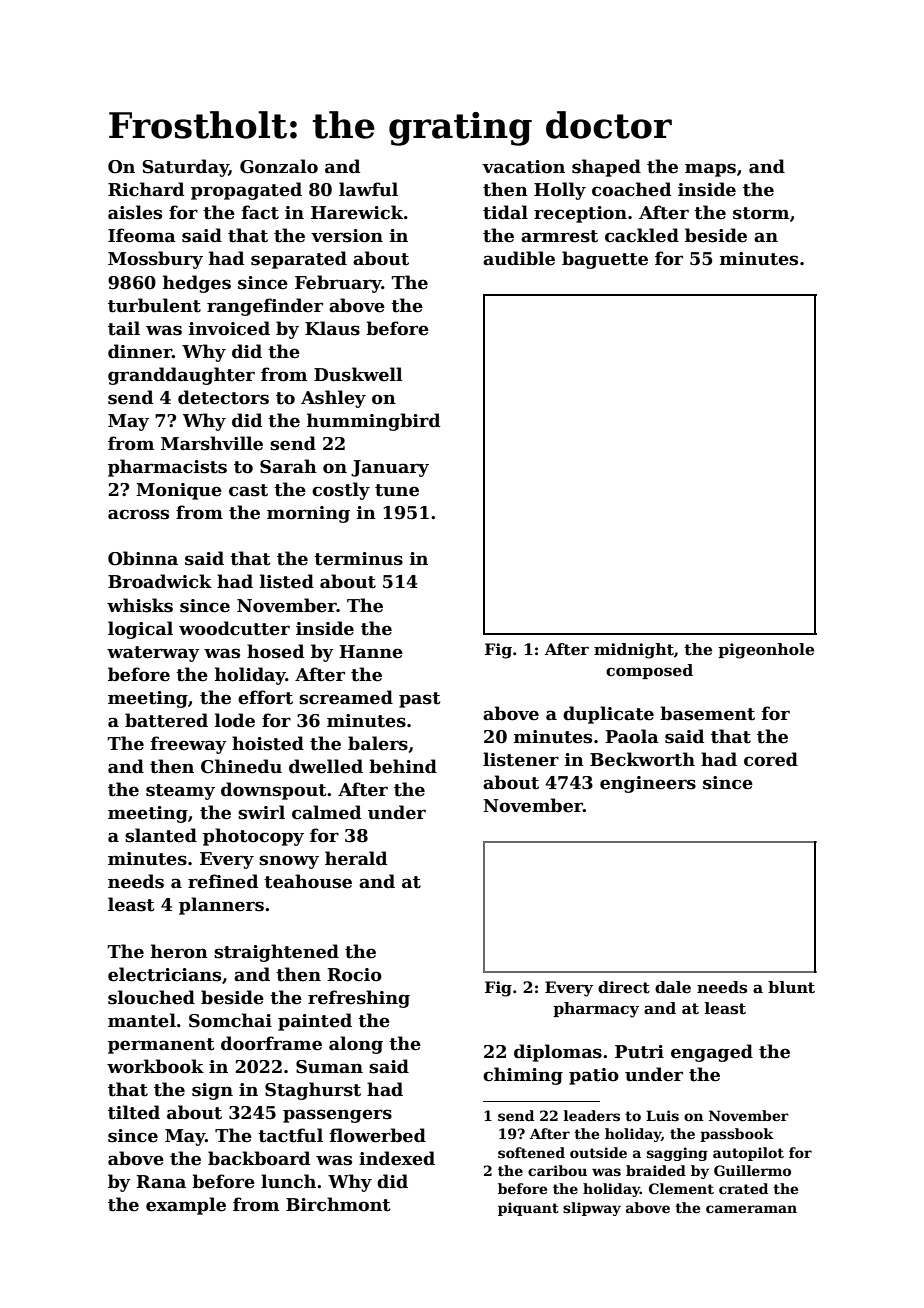 This document has width=924, height=1308. What do you see at coordinates (186, 1206) in the document?
I see `example` at bounding box center [186, 1206].
